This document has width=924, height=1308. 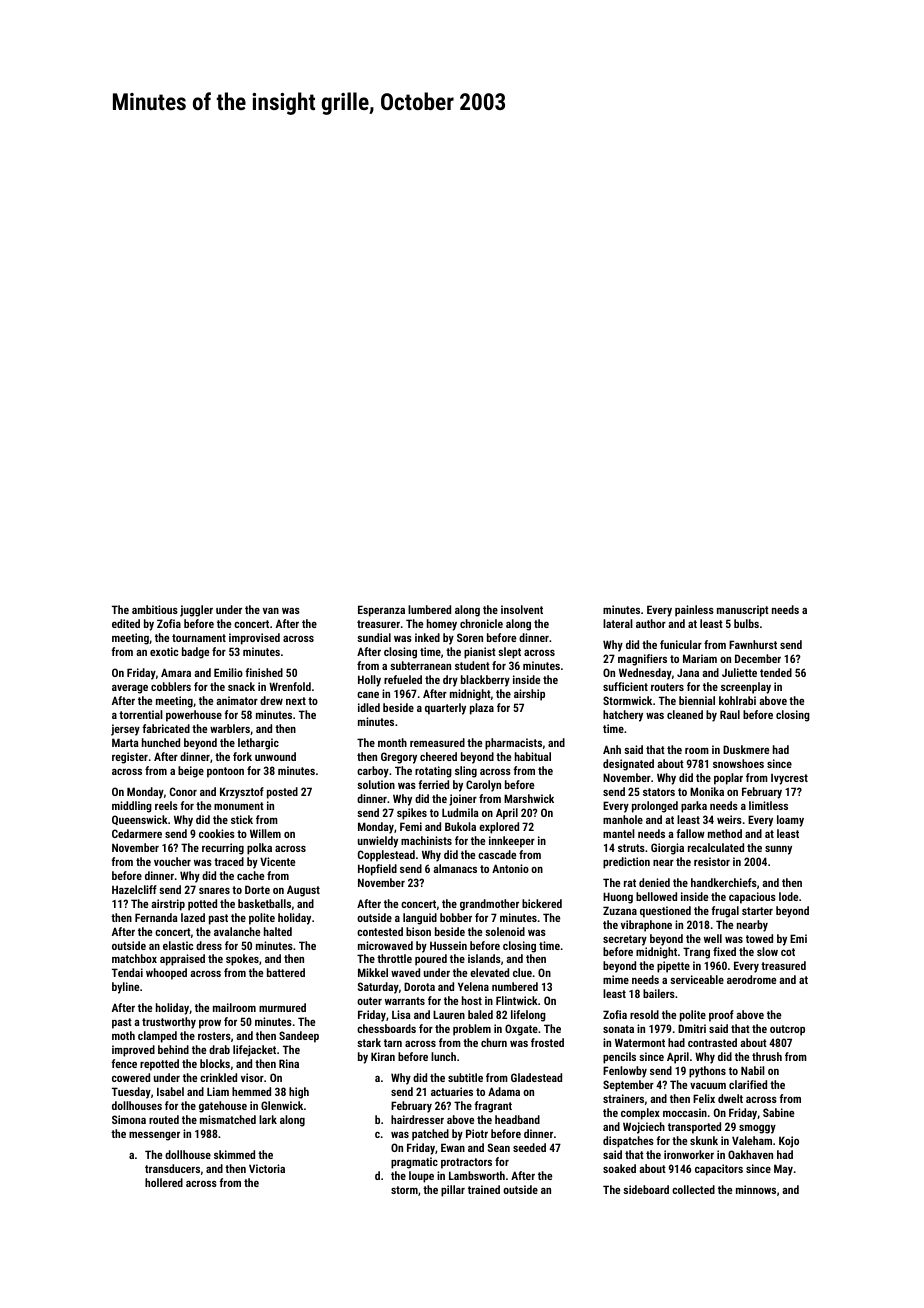 I want to click on Vicente, so click(x=277, y=861).
